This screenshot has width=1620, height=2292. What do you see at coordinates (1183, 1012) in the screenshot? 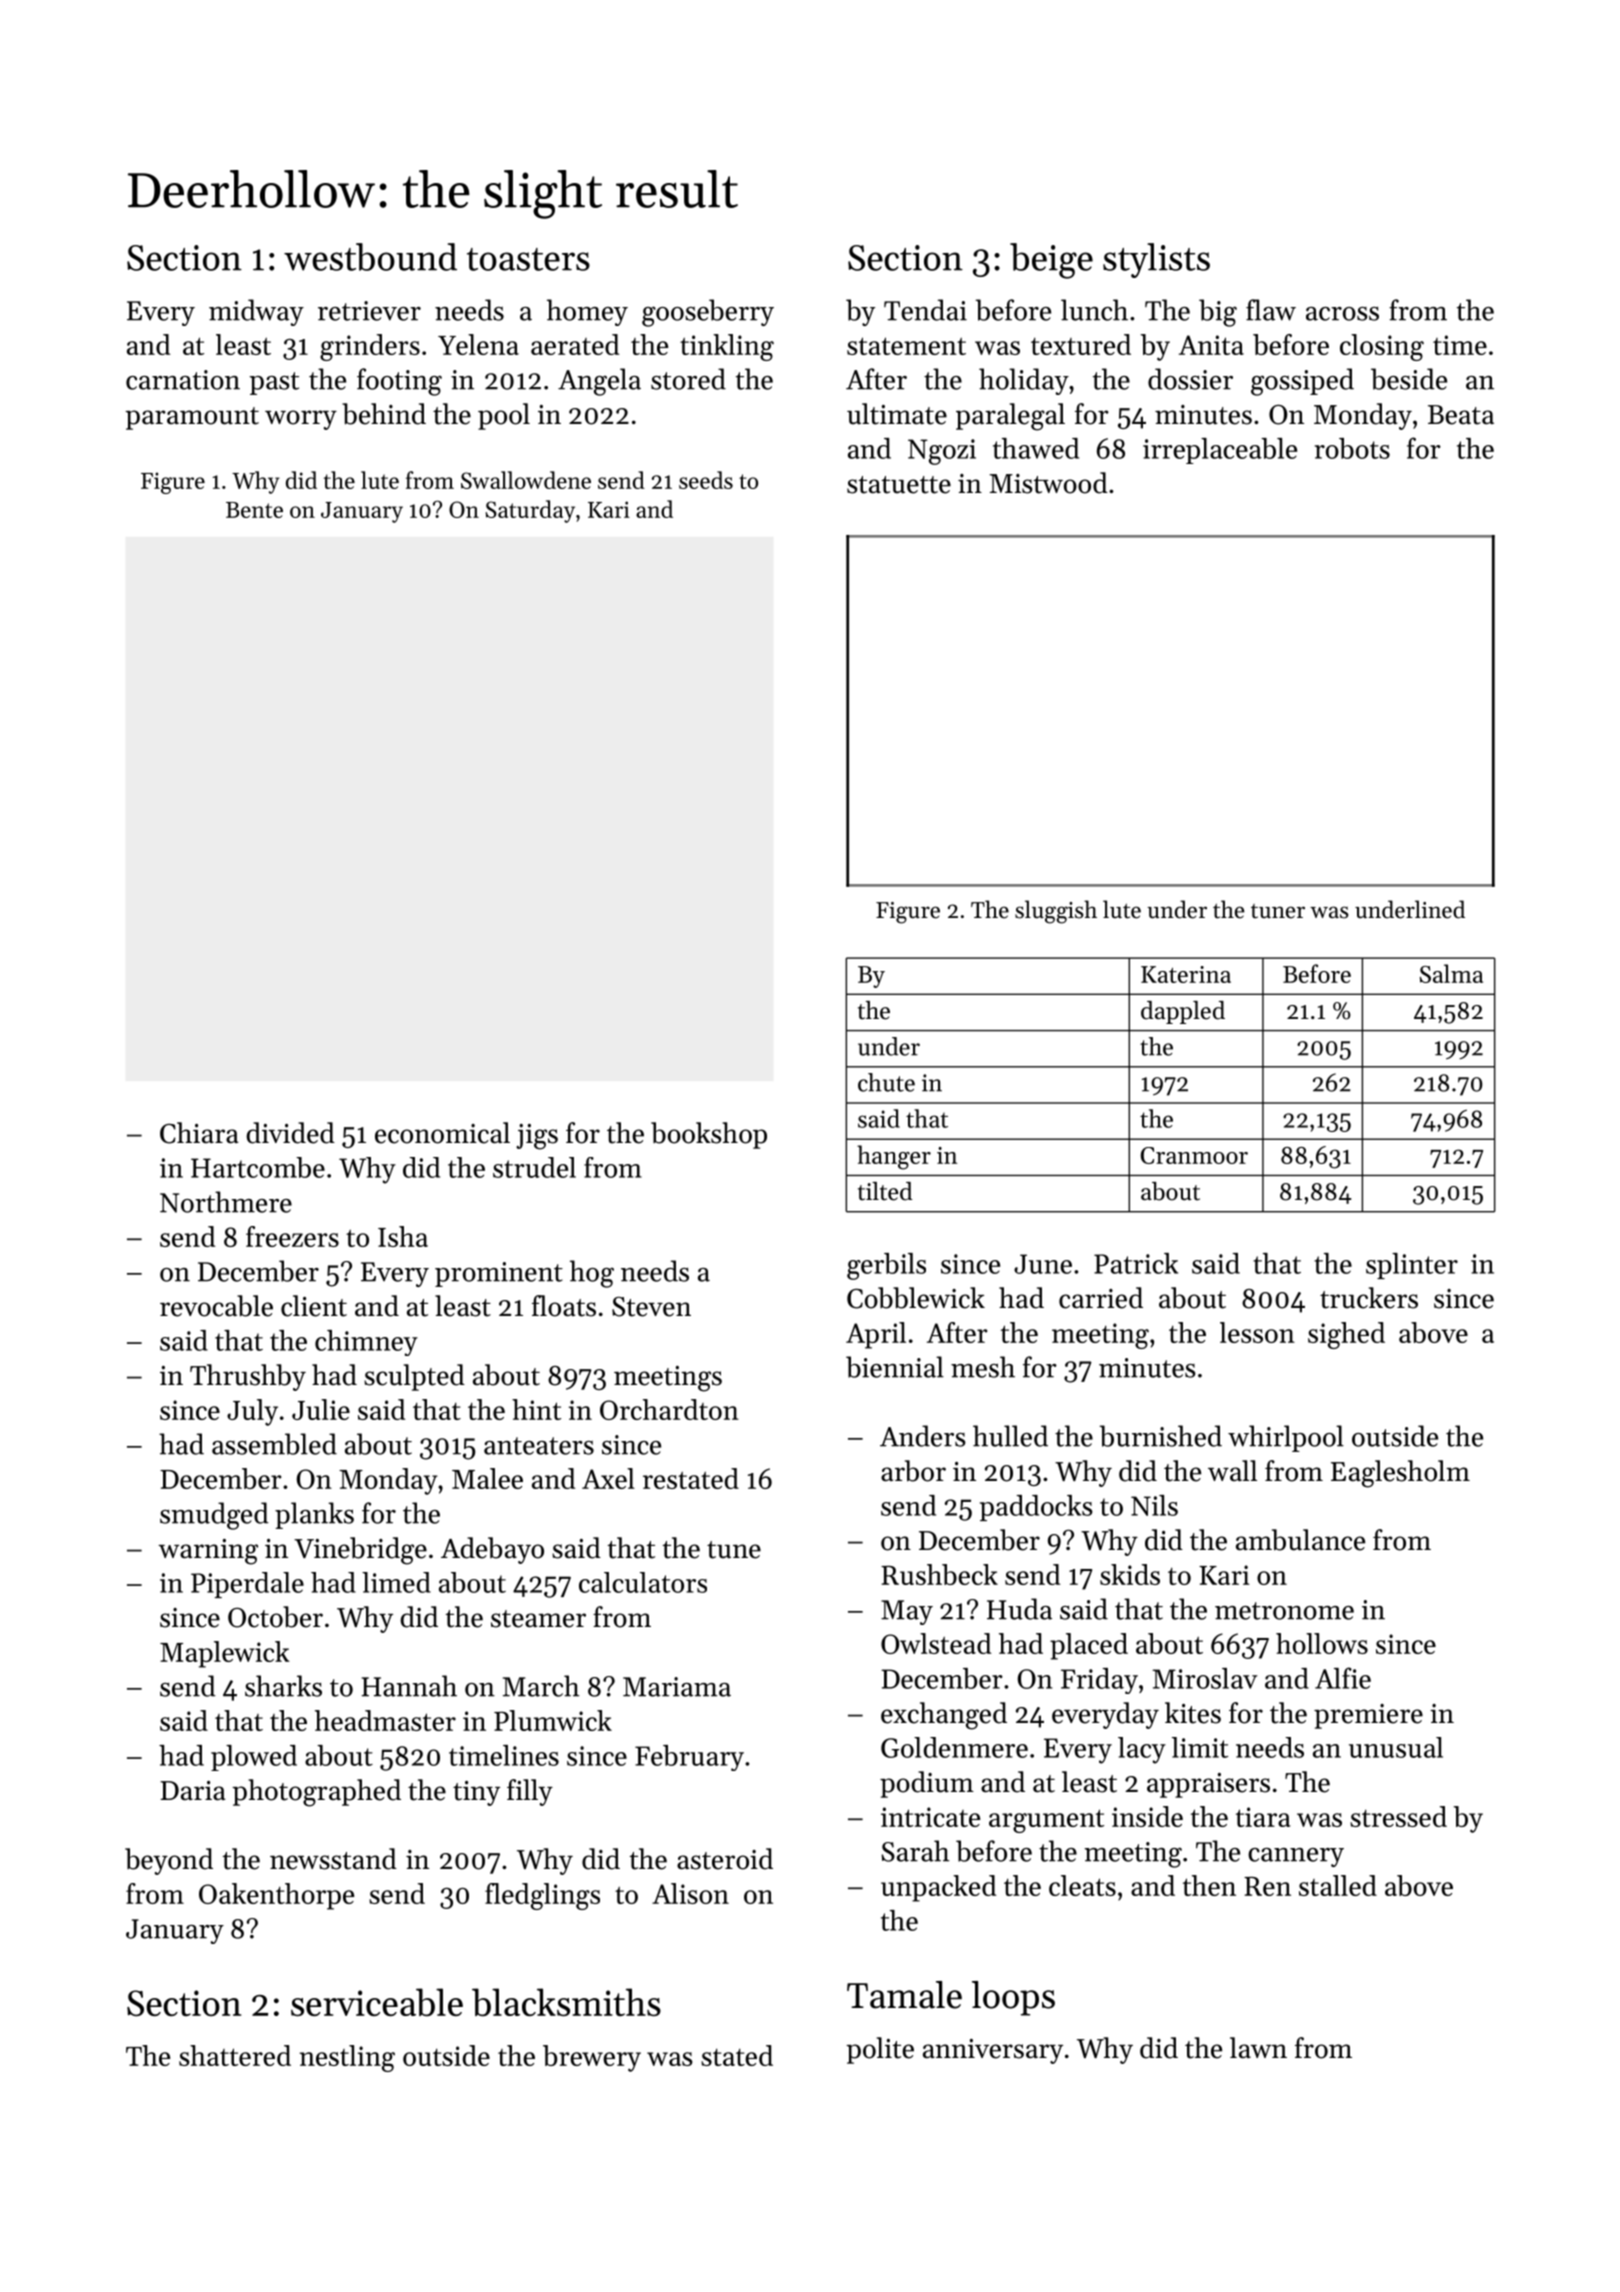
I see `dappled` at bounding box center [1183, 1012].
